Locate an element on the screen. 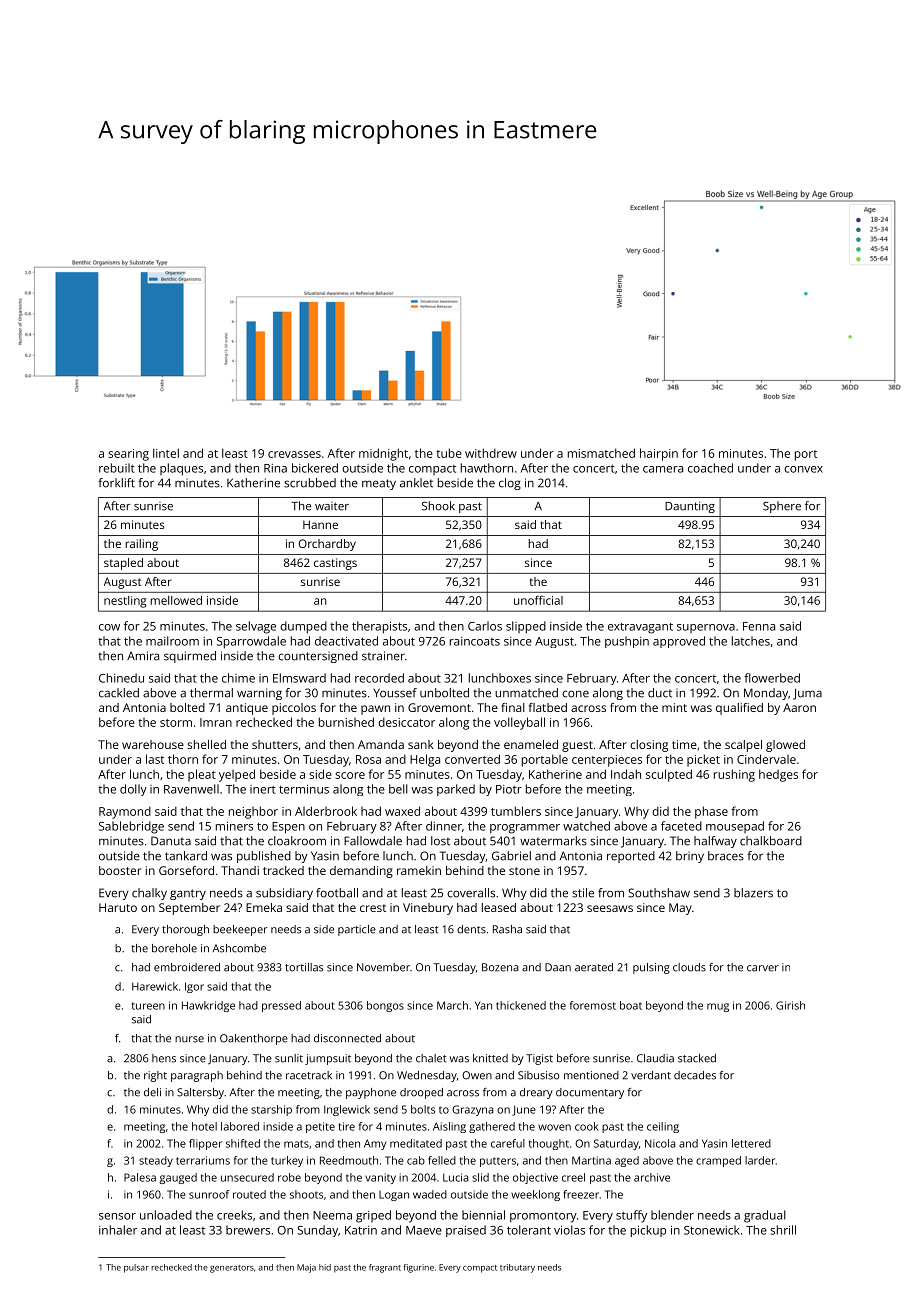 The height and width of the screenshot is (1308, 924). convex is located at coordinates (803, 469).
